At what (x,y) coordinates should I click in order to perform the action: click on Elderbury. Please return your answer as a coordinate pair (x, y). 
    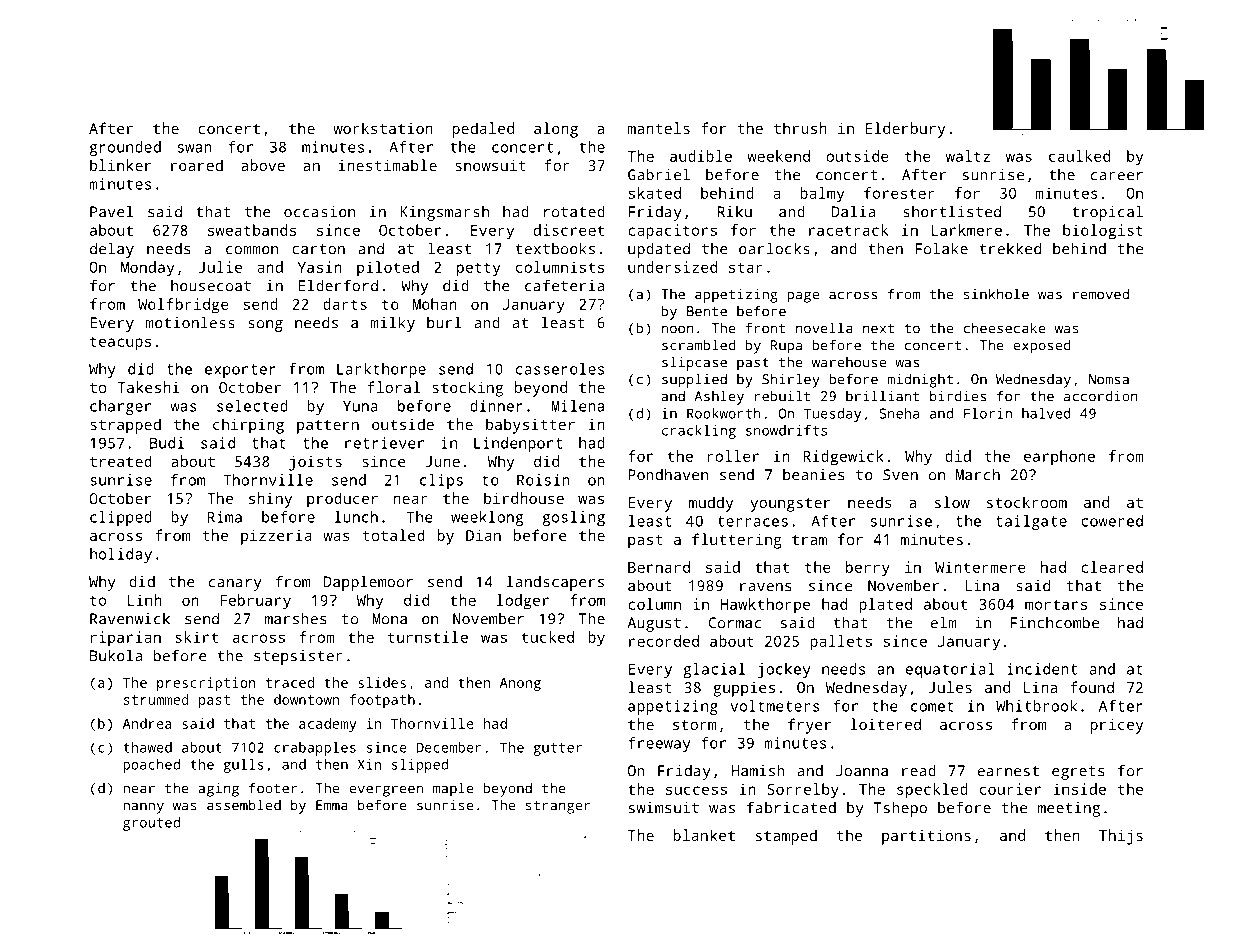
    Looking at the image, I should click on (905, 130).
